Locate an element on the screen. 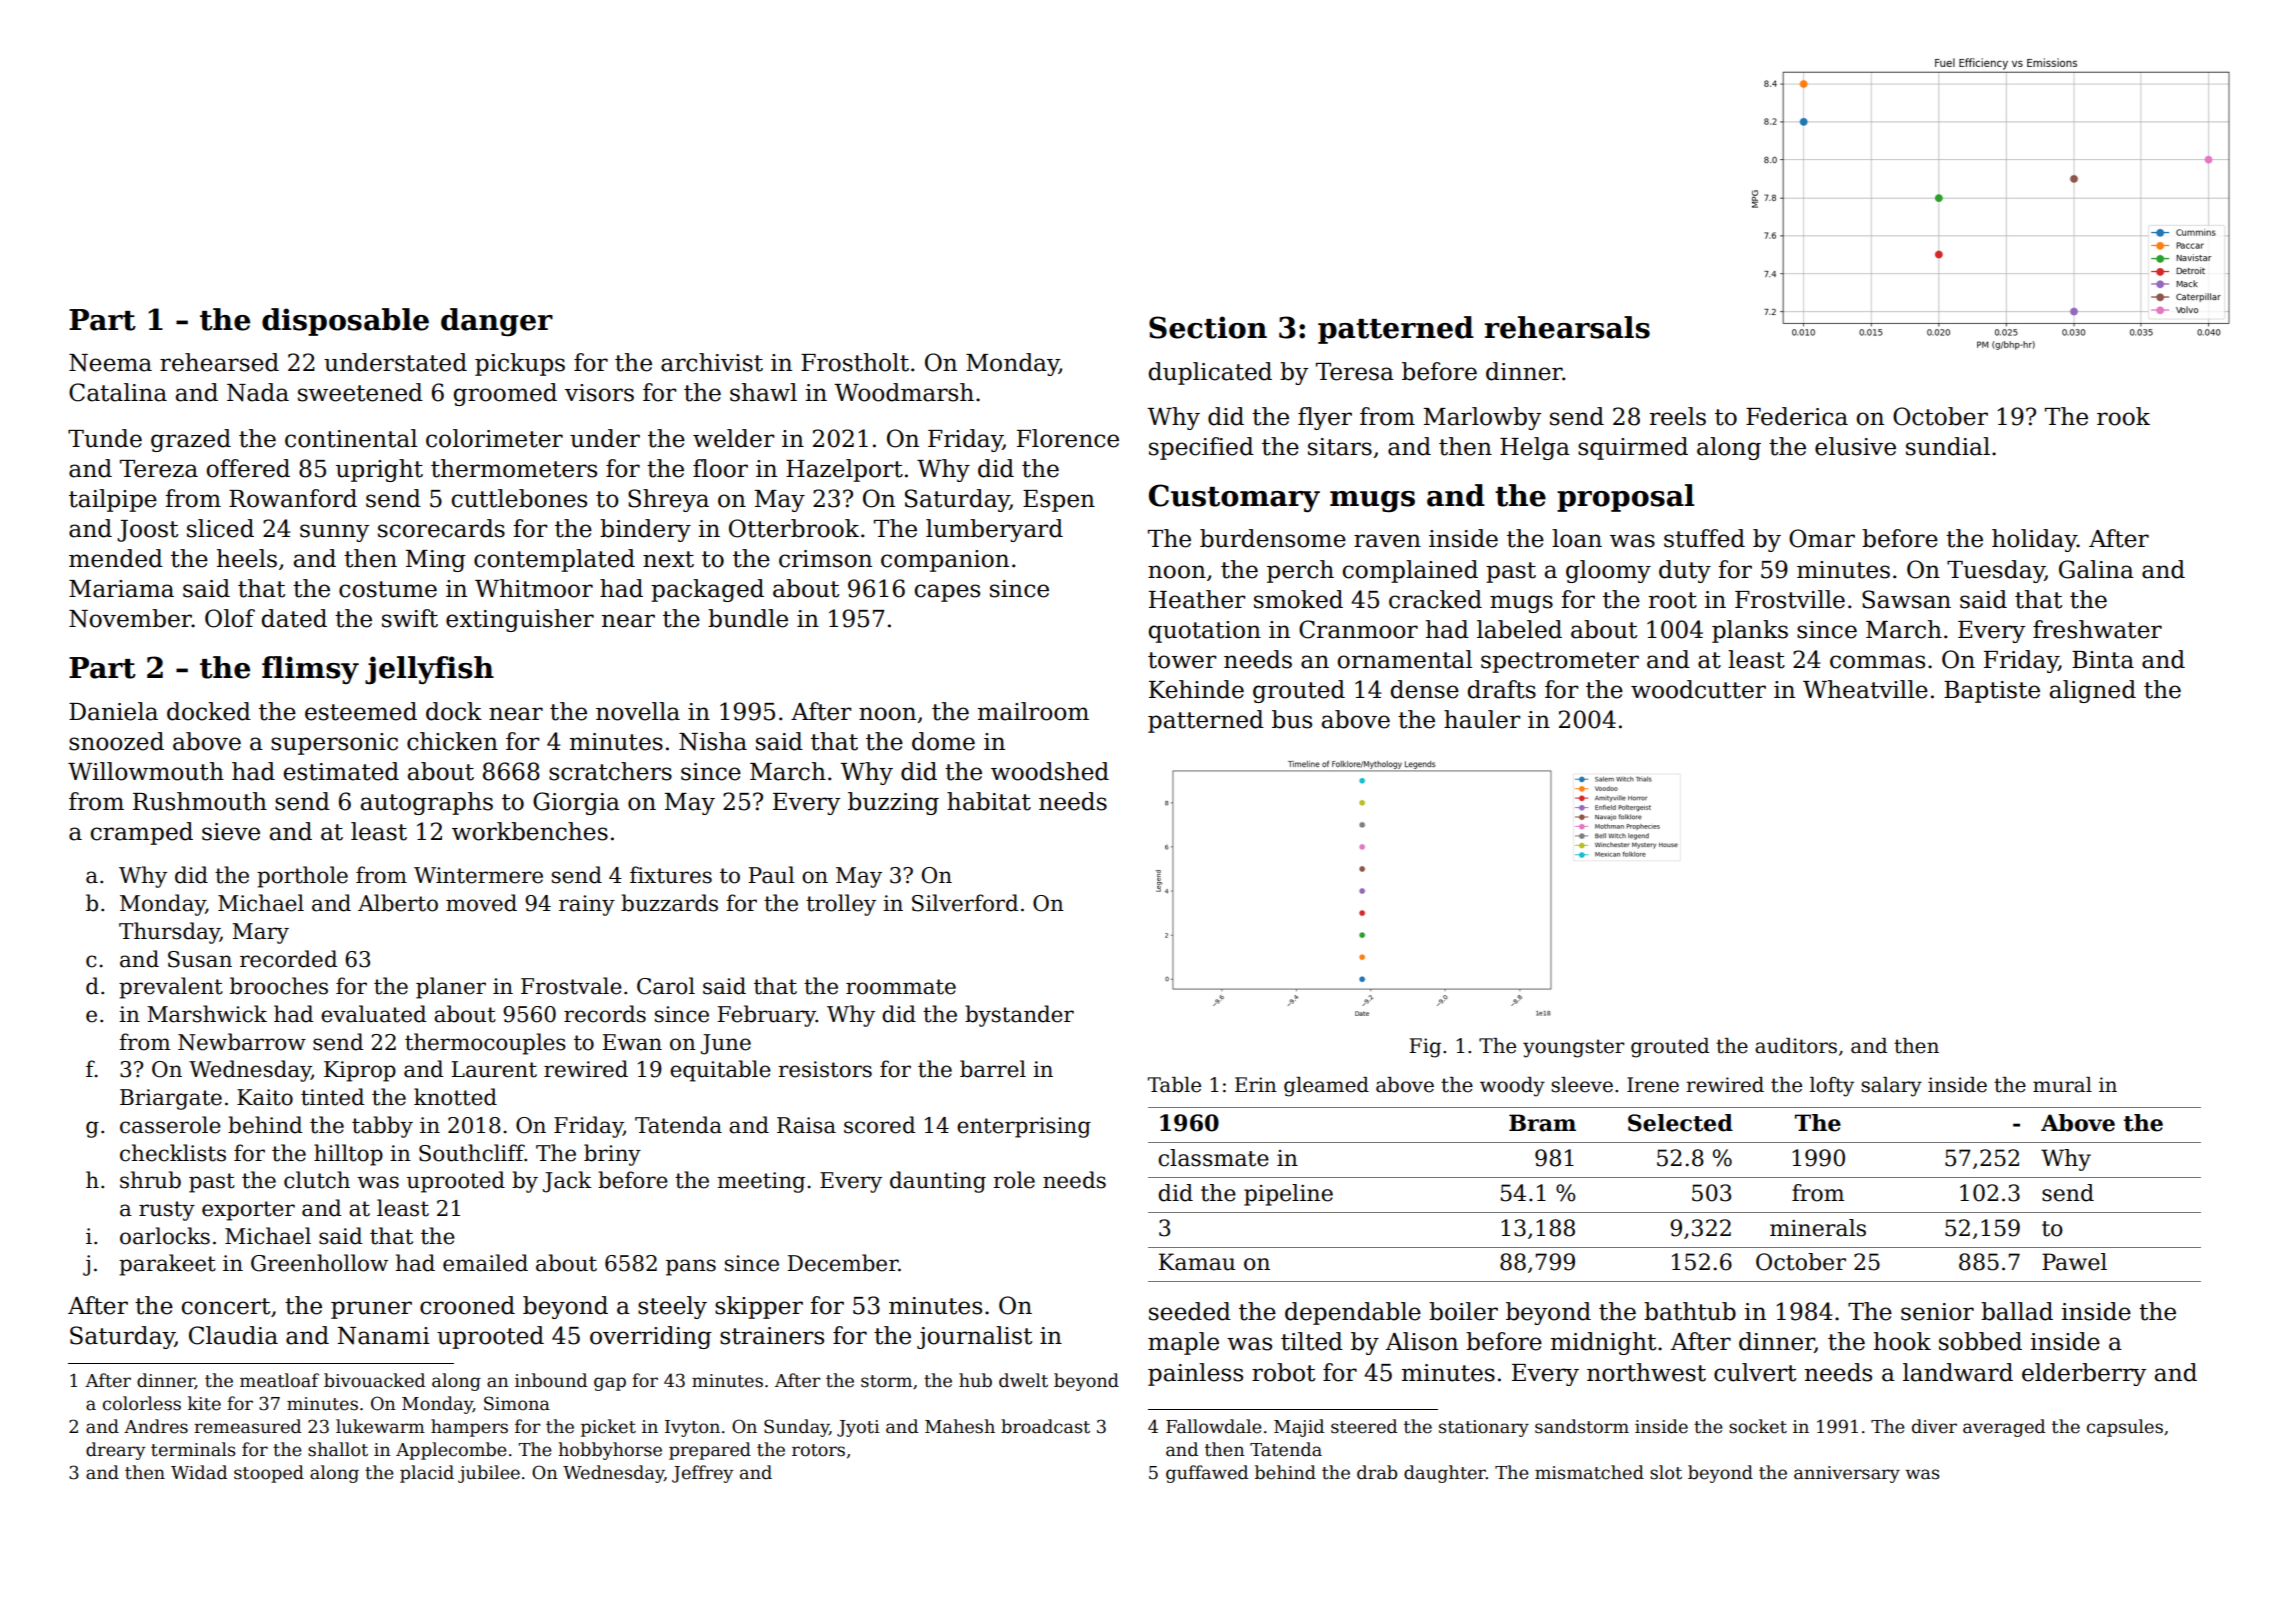 This screenshot has width=2269, height=1605. anniversary is located at coordinates (1847, 1474).
